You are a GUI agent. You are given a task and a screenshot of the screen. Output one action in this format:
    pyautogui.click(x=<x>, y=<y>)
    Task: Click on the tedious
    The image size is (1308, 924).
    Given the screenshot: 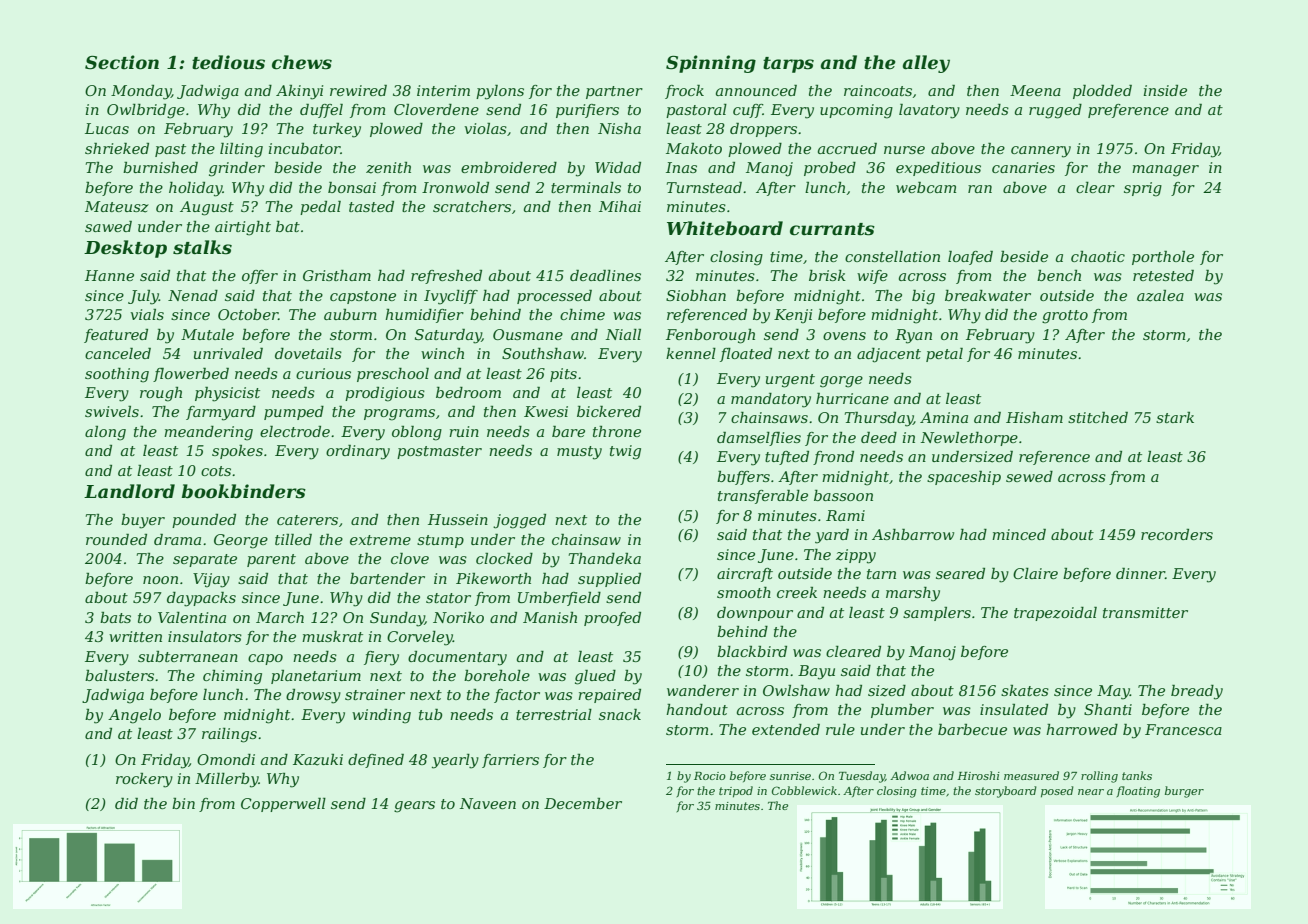 What is the action you would take?
    pyautogui.click(x=228, y=62)
